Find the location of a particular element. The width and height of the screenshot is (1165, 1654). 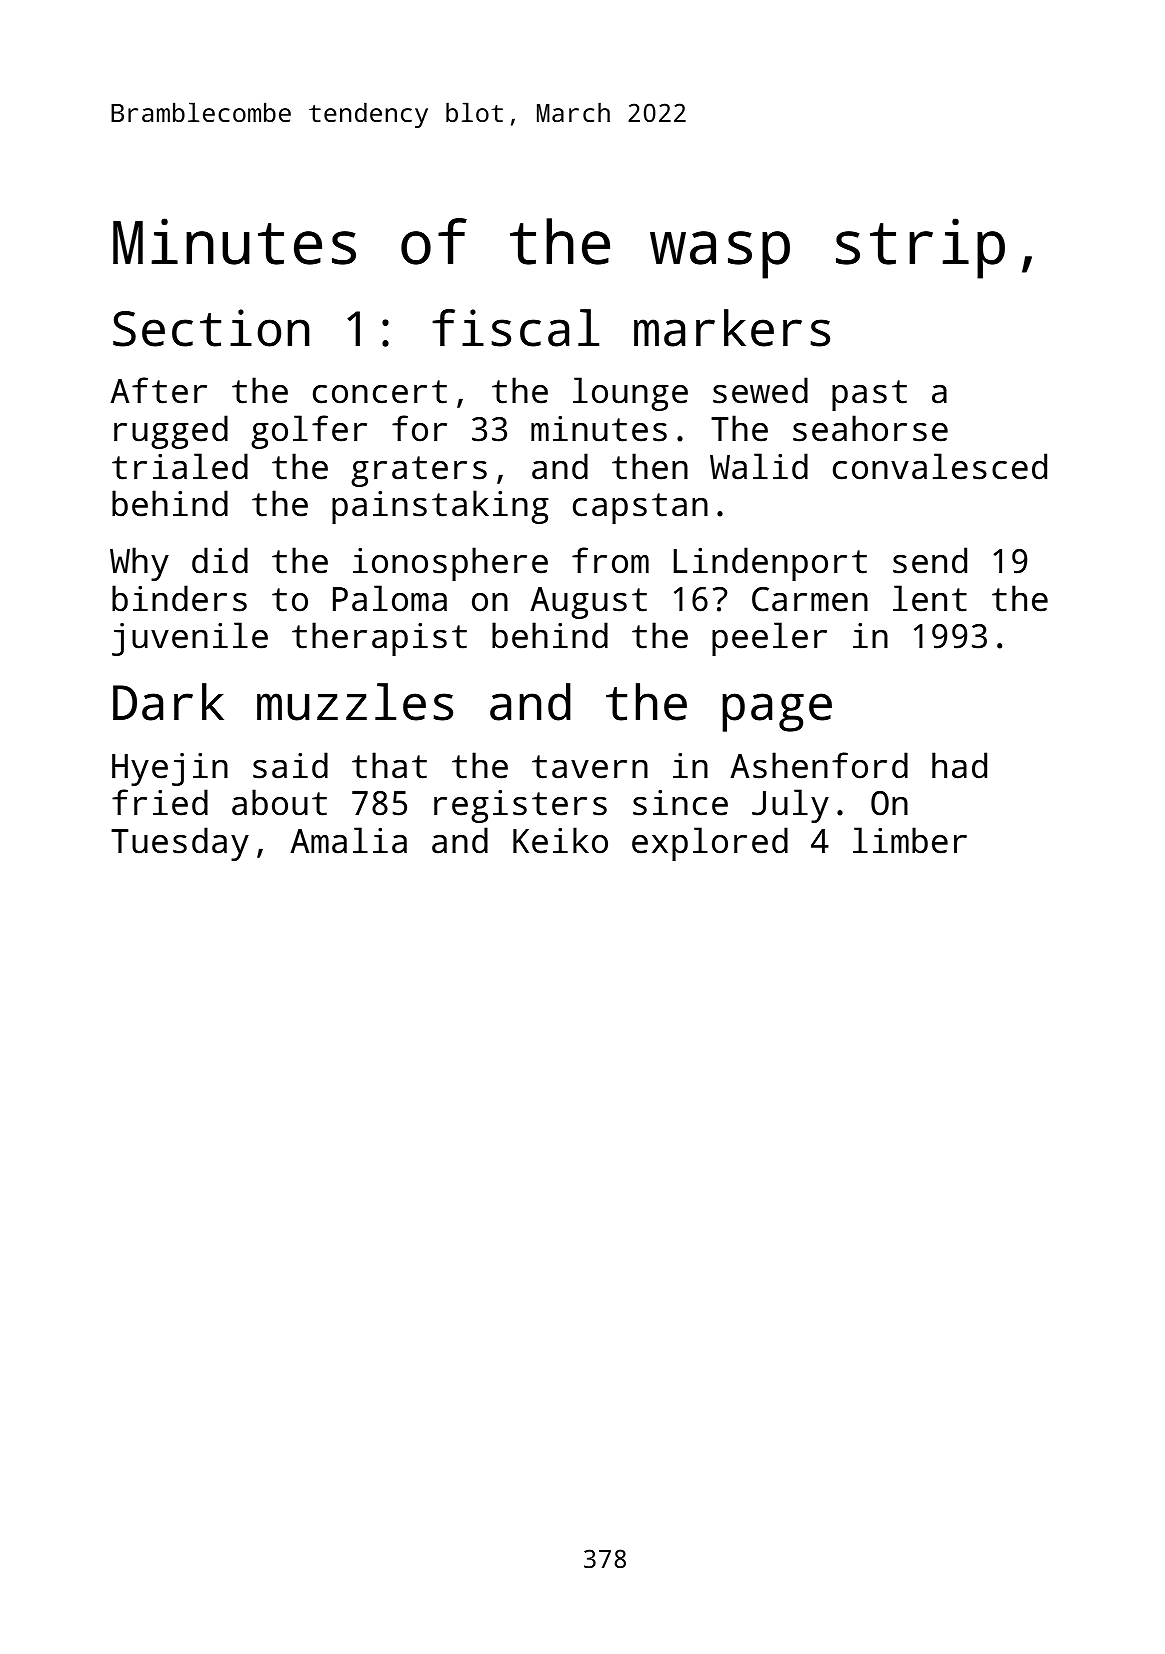

page is located at coordinates (777, 712).
